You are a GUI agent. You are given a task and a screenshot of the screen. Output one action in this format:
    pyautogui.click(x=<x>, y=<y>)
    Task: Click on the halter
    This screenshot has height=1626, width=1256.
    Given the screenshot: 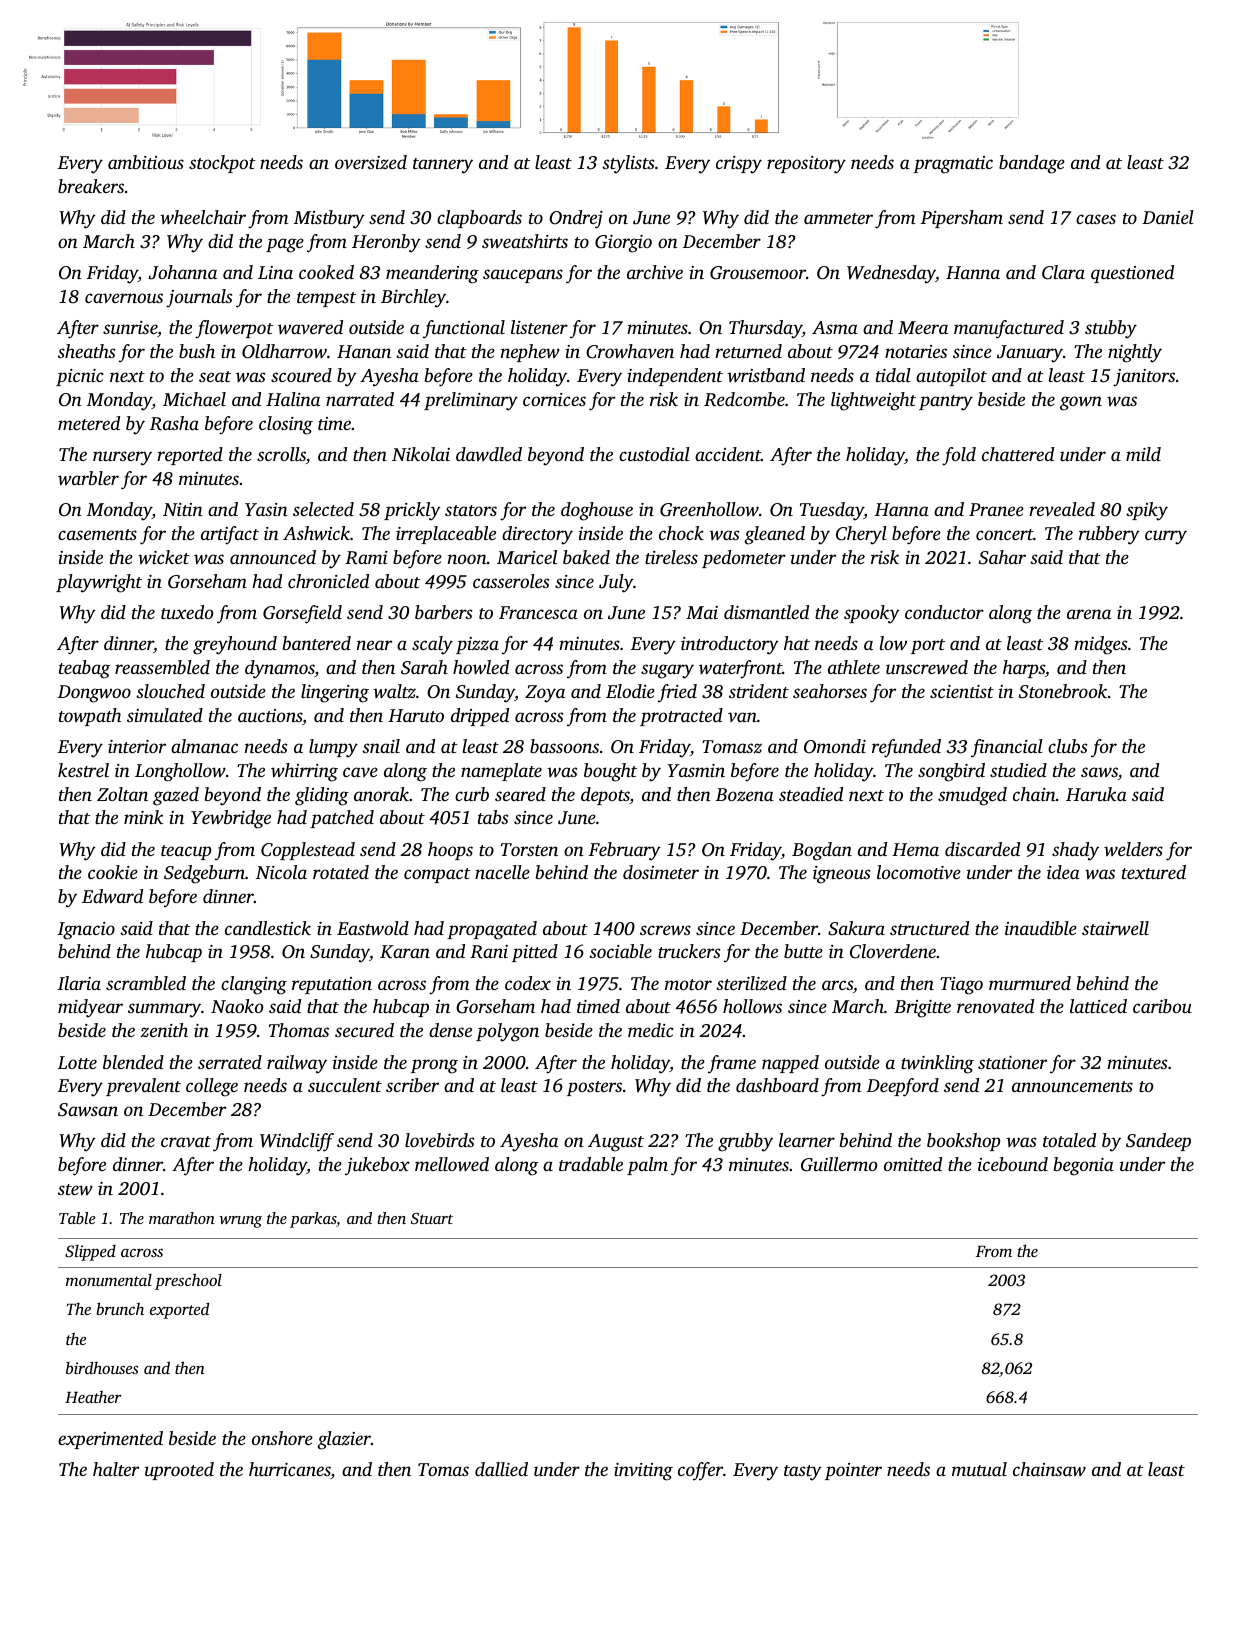 What is the action you would take?
    pyautogui.click(x=116, y=1469)
